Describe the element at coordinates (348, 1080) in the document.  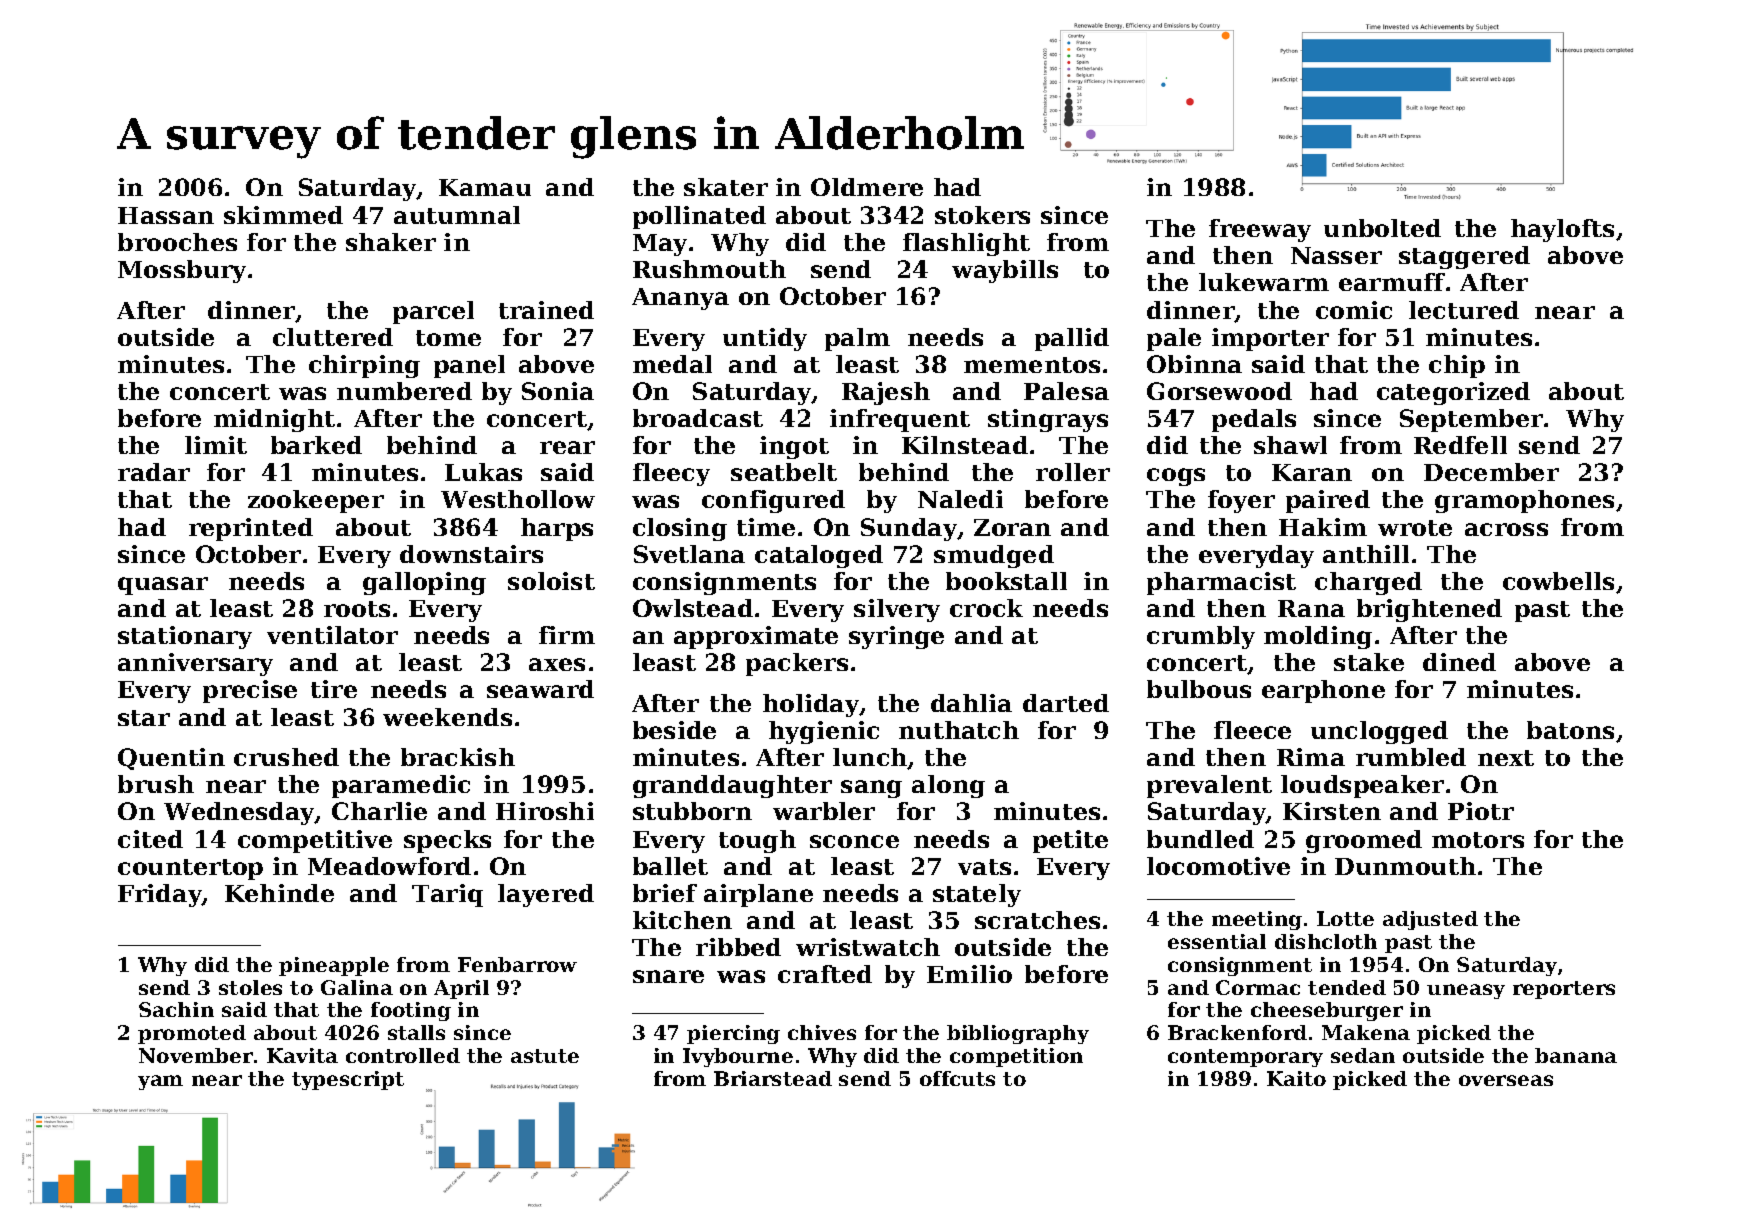
I see `typescript` at that location.
